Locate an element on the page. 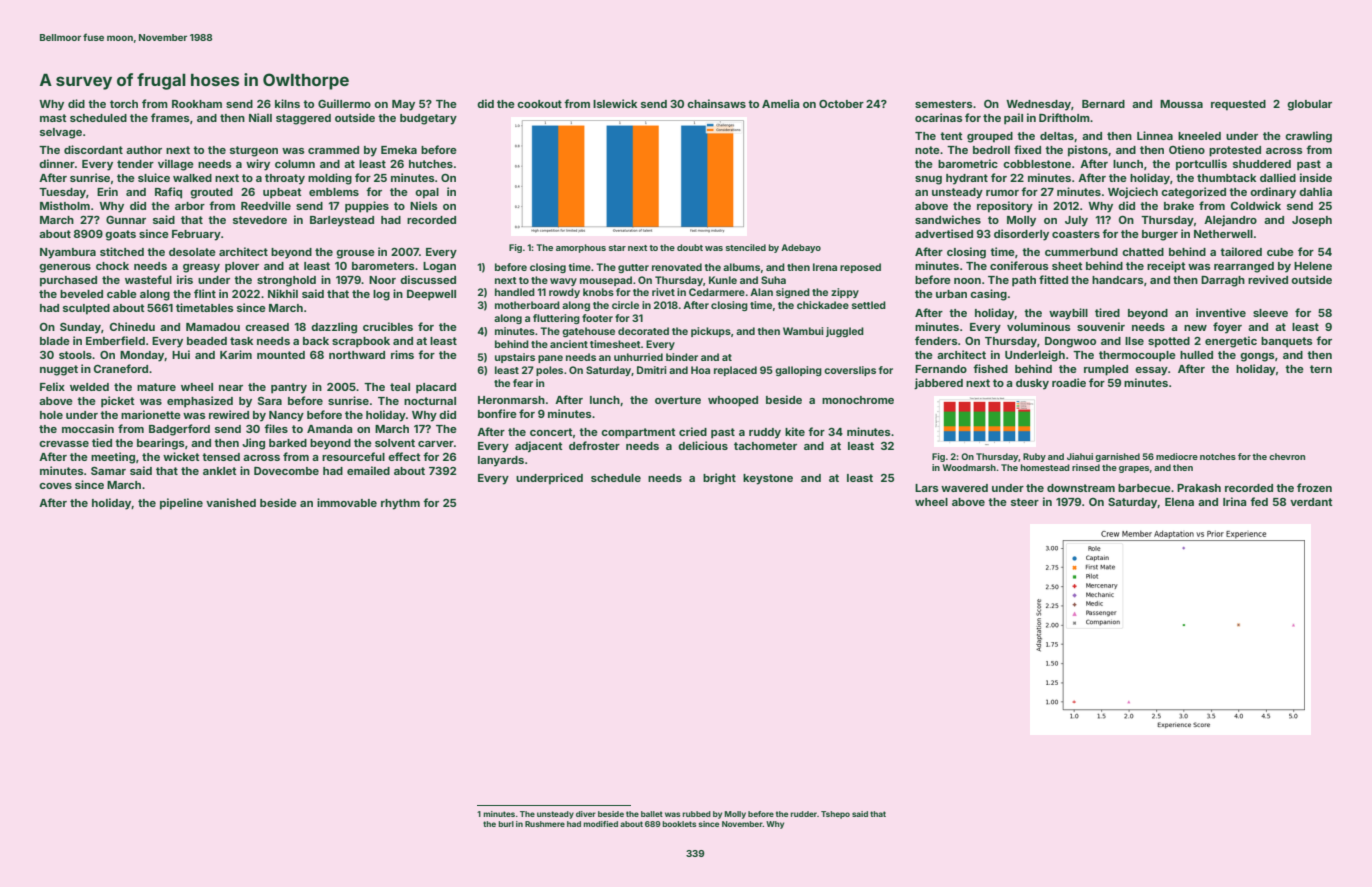  rudder is located at coordinates (803, 814).
